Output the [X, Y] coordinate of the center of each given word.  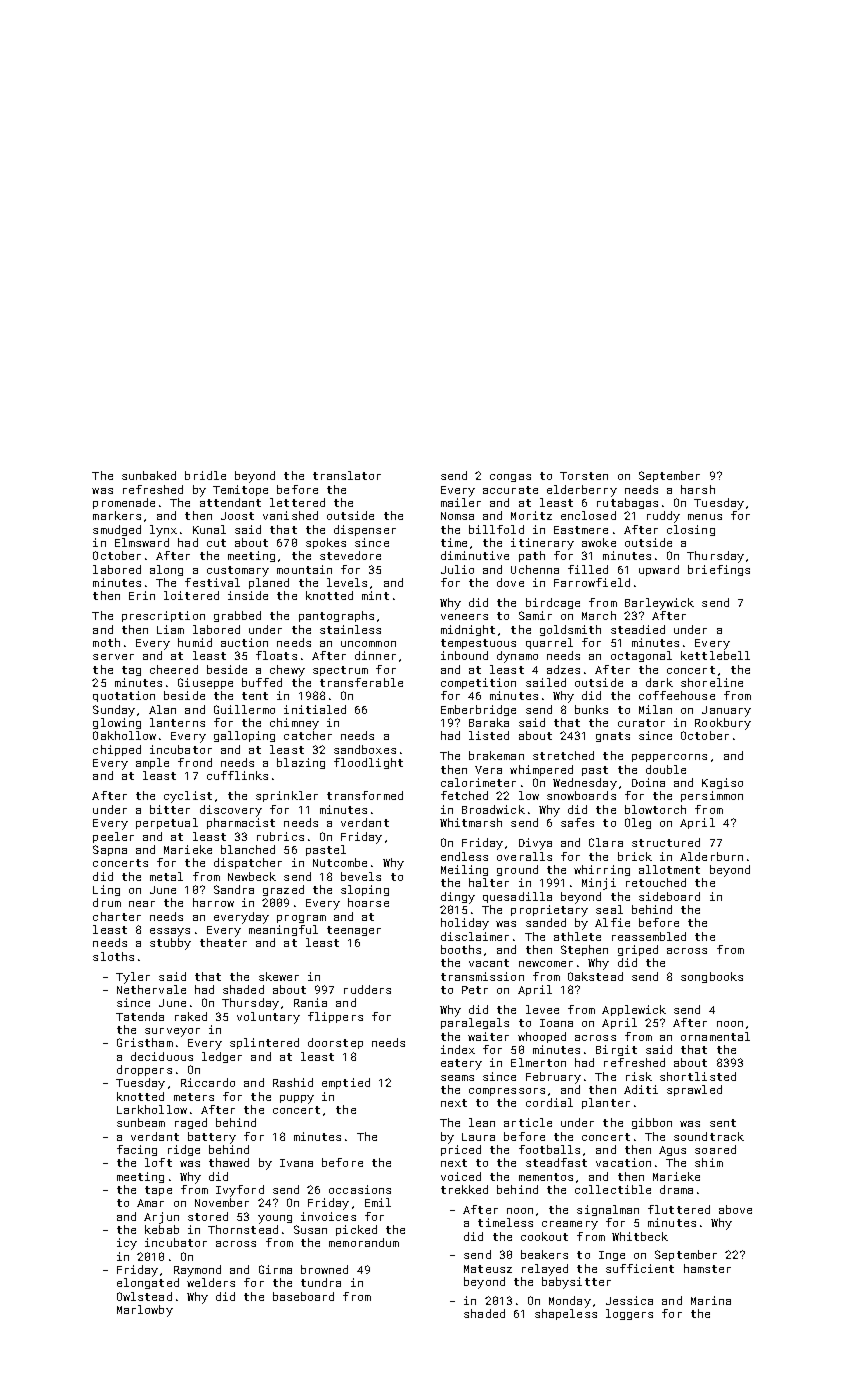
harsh [698, 489]
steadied [638, 629]
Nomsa [457, 516]
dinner [375, 655]
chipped [117, 750]
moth [106, 642]
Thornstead [243, 1229]
